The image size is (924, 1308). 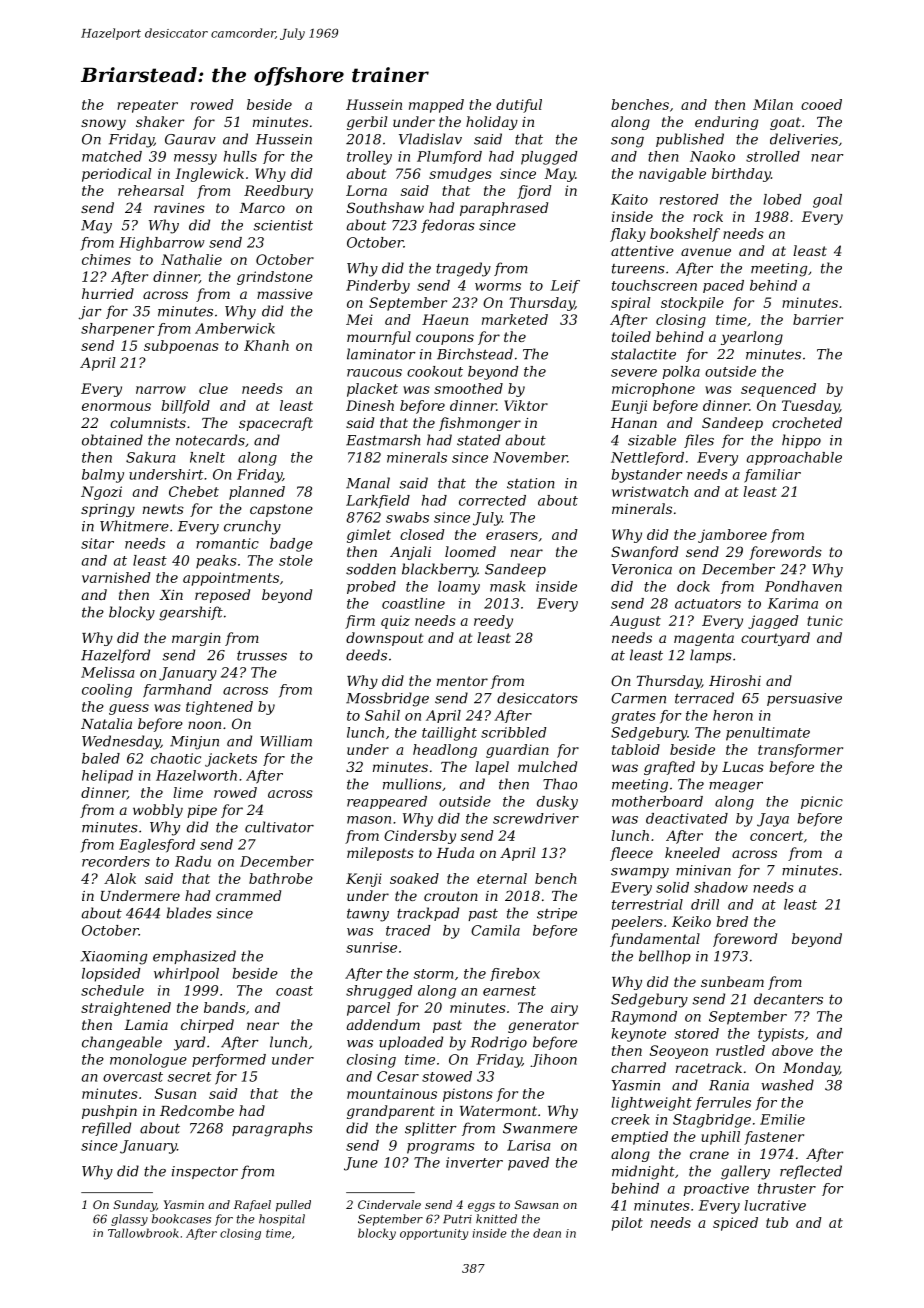 What do you see at coordinates (224, 1007) in the screenshot?
I see `bands` at bounding box center [224, 1007].
